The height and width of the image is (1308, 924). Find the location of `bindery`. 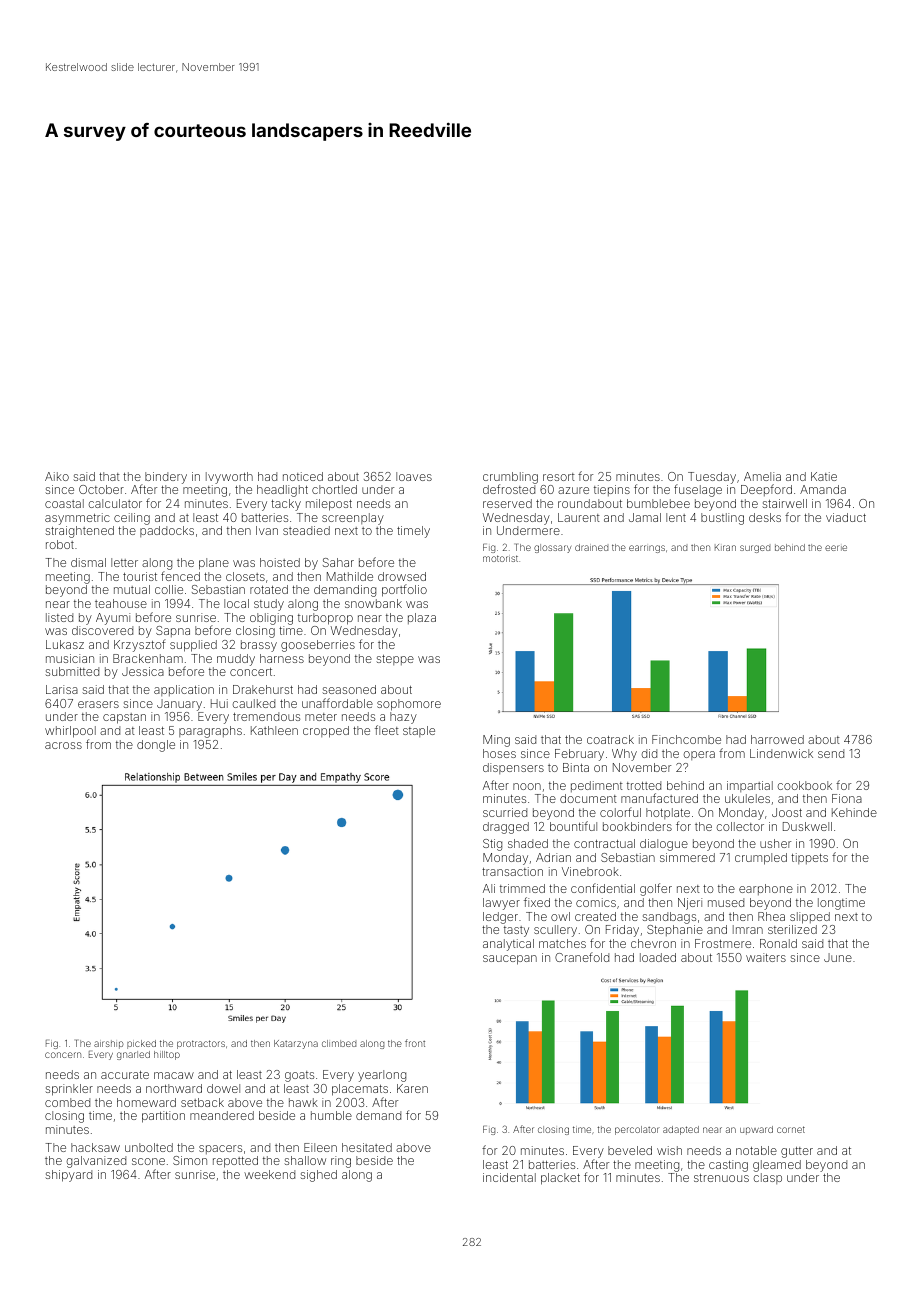

bindery is located at coordinates (166, 478).
